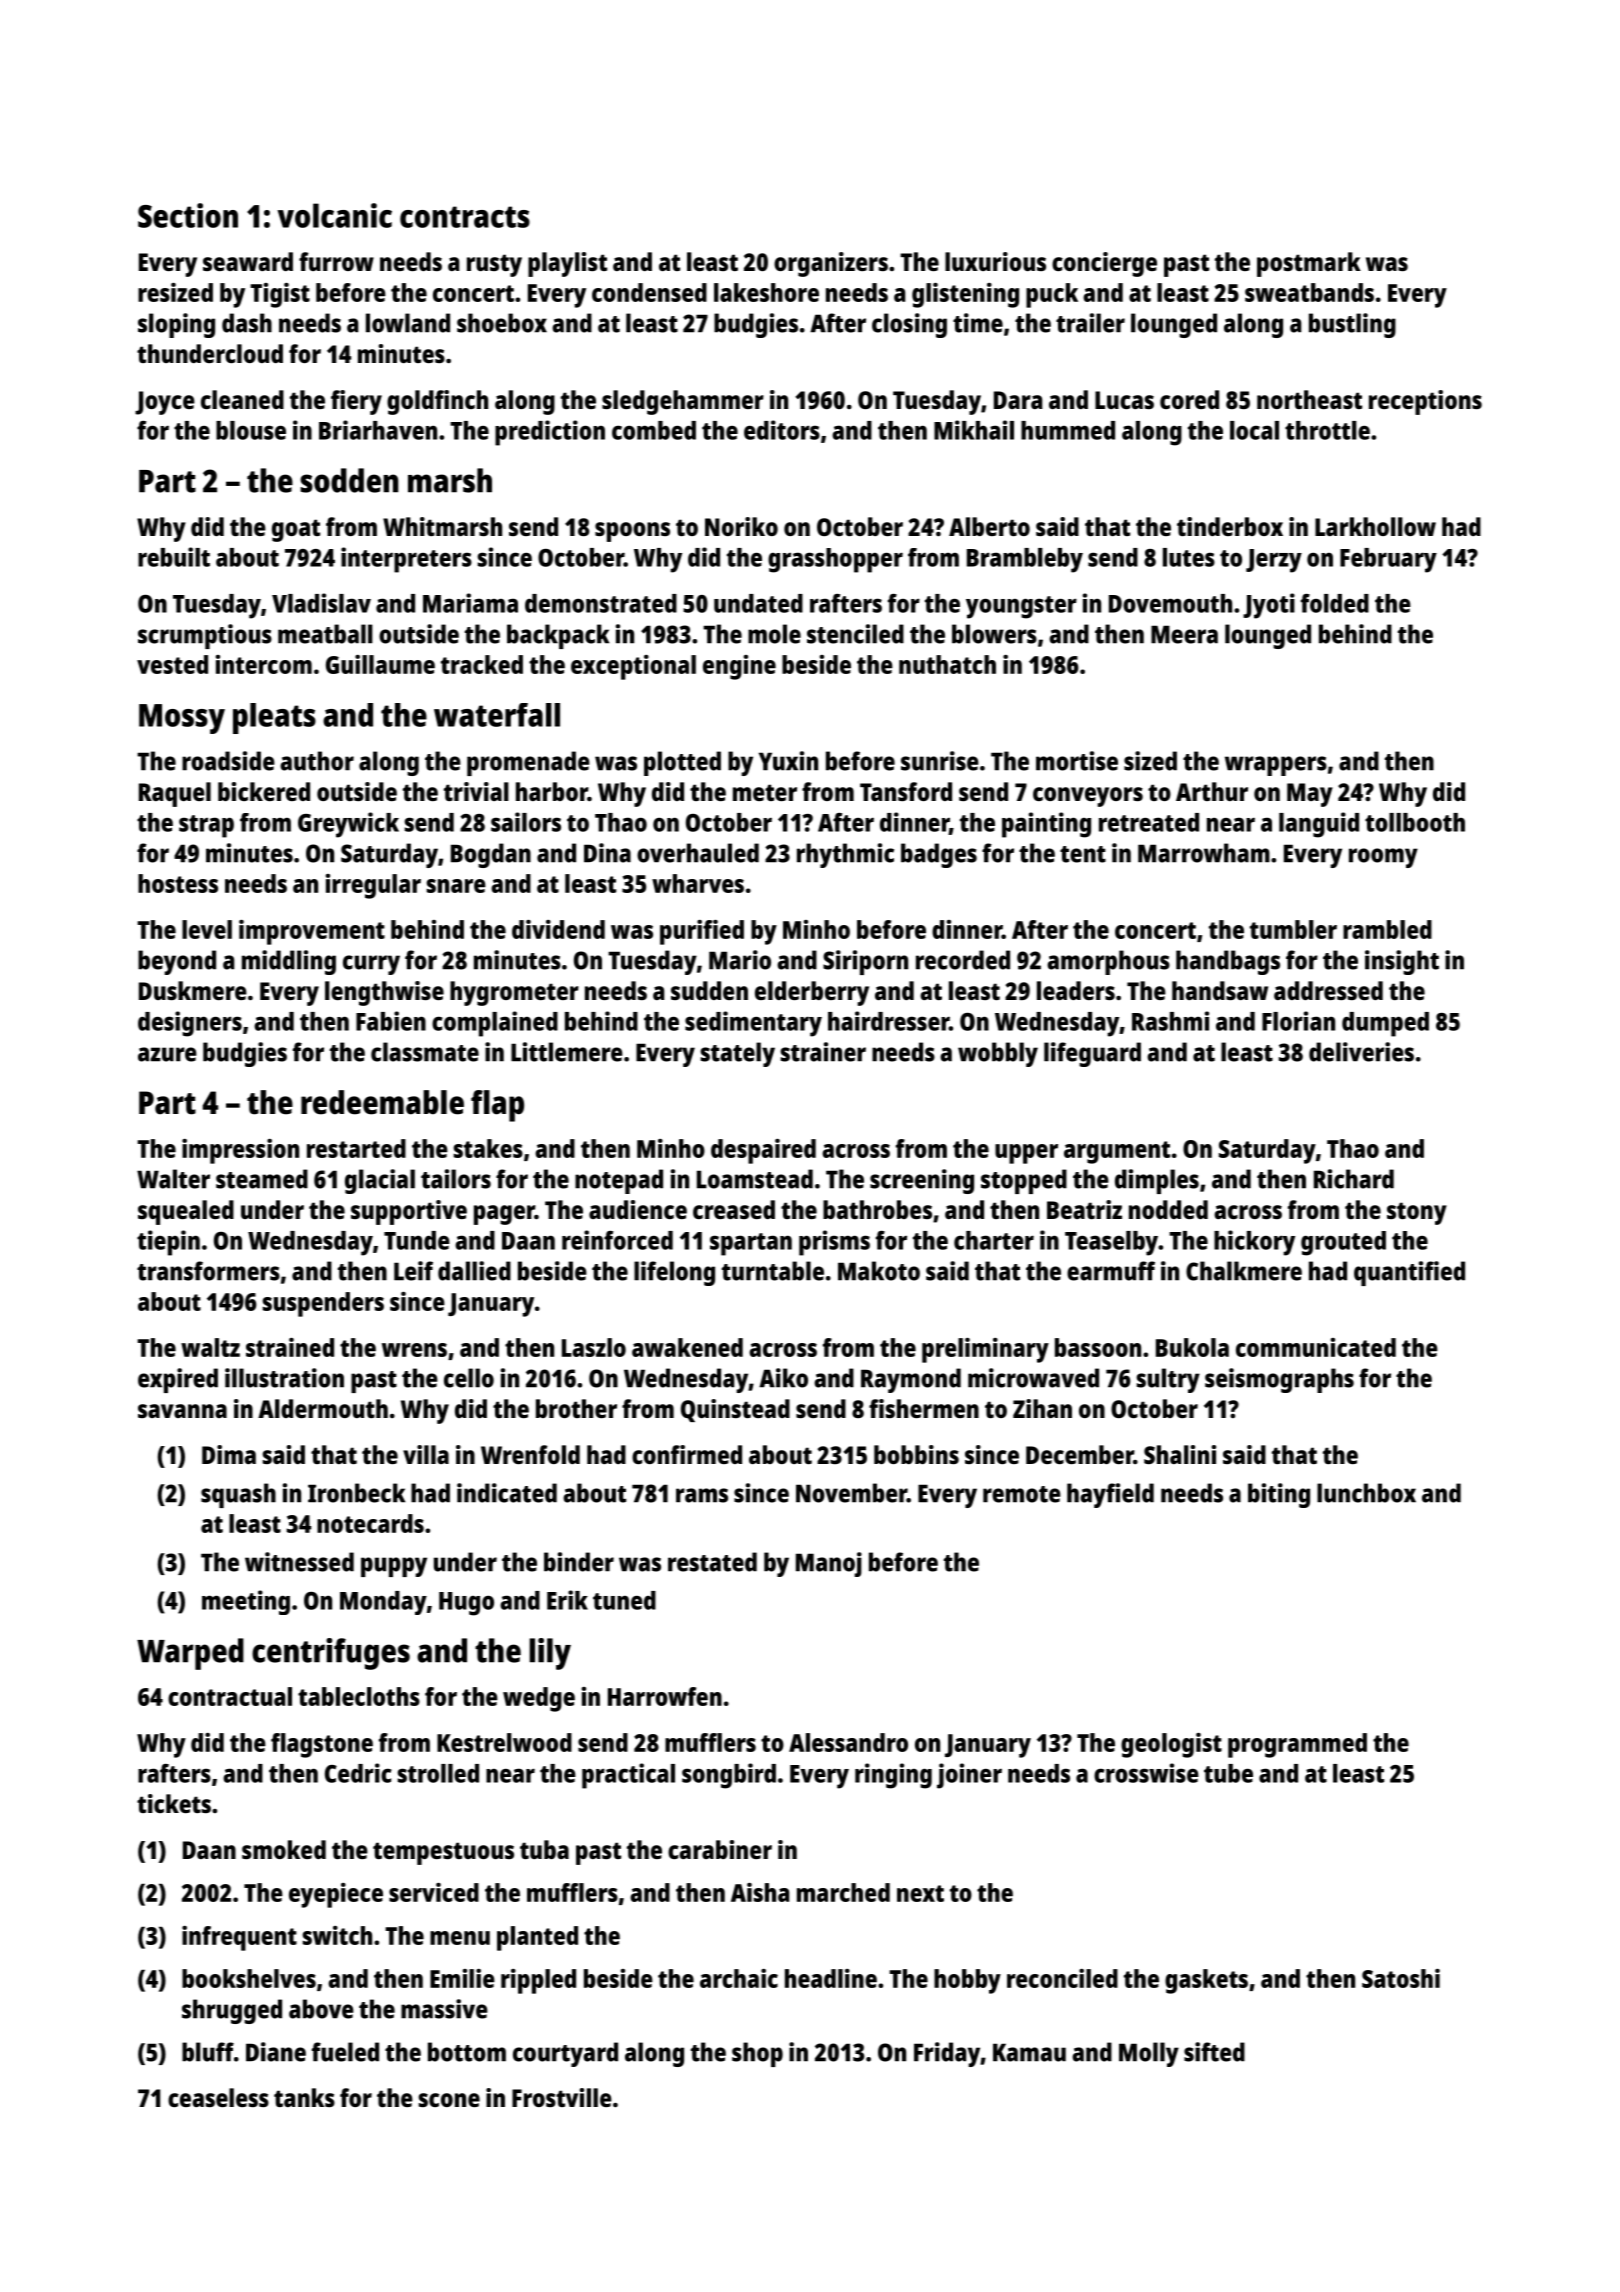 The image size is (1620, 2292). I want to click on contracts, so click(465, 217).
